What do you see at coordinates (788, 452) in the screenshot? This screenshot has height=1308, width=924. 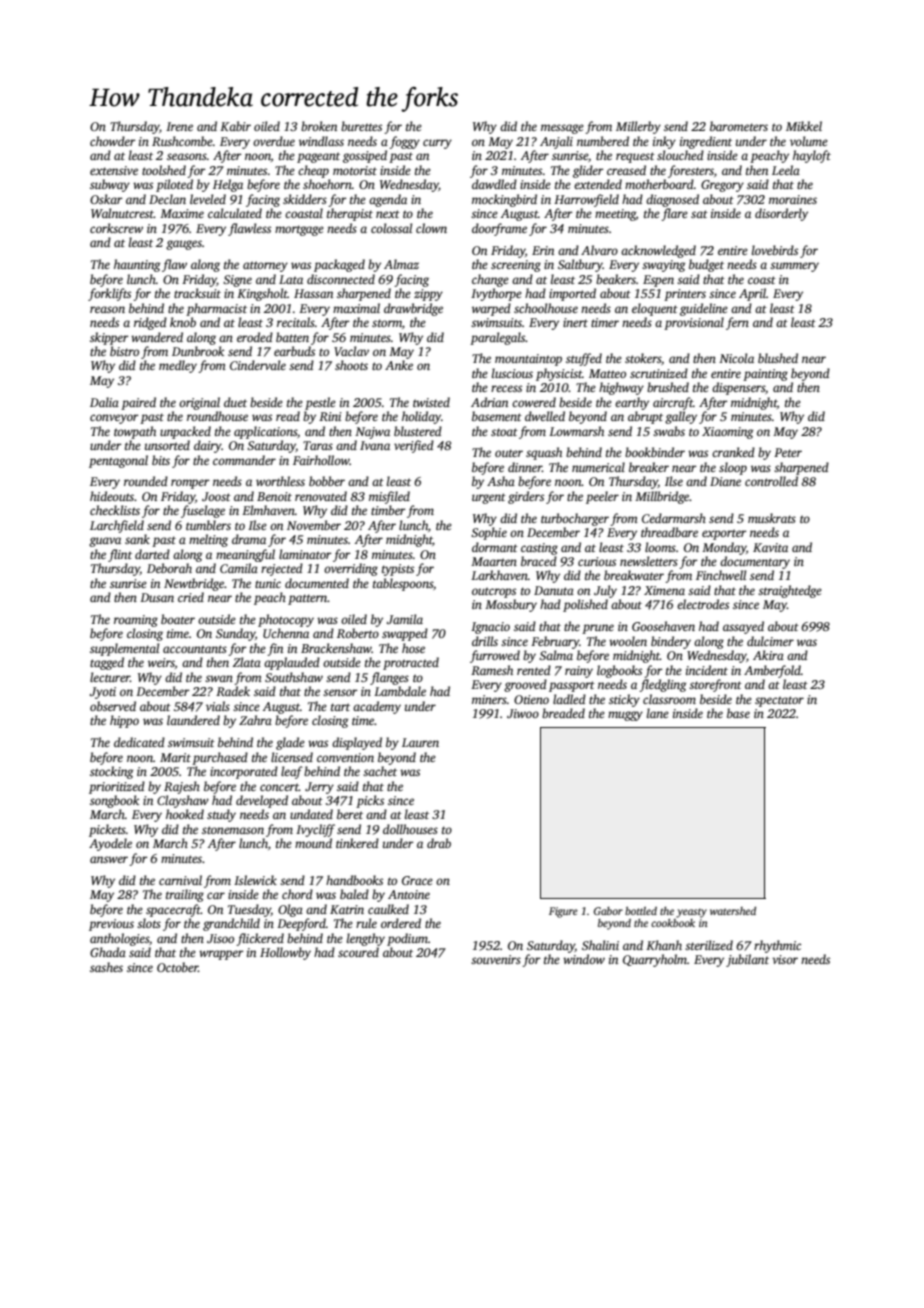 I see `Peter` at bounding box center [788, 452].
